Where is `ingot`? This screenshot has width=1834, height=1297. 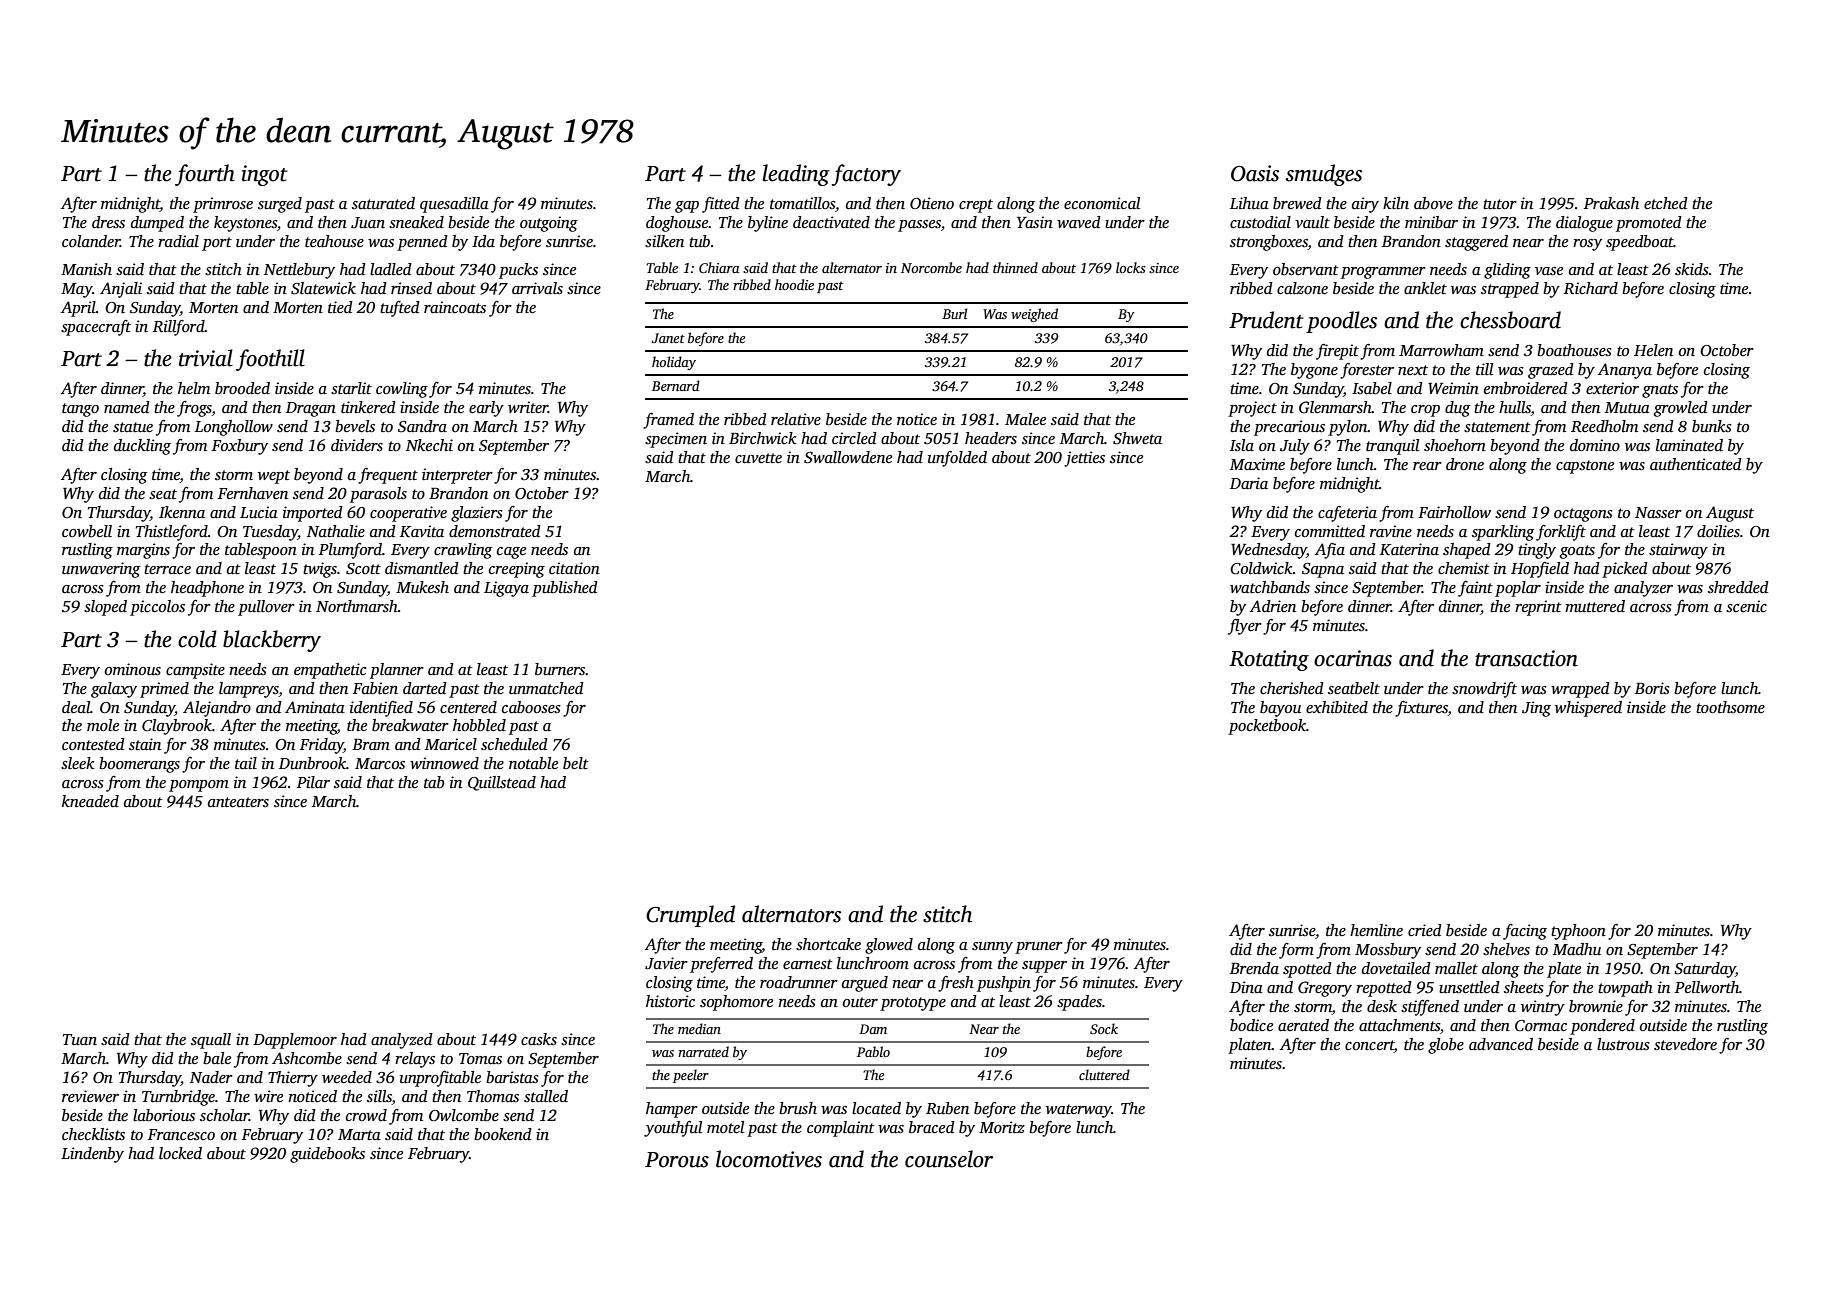
ingot is located at coordinates (265, 175).
